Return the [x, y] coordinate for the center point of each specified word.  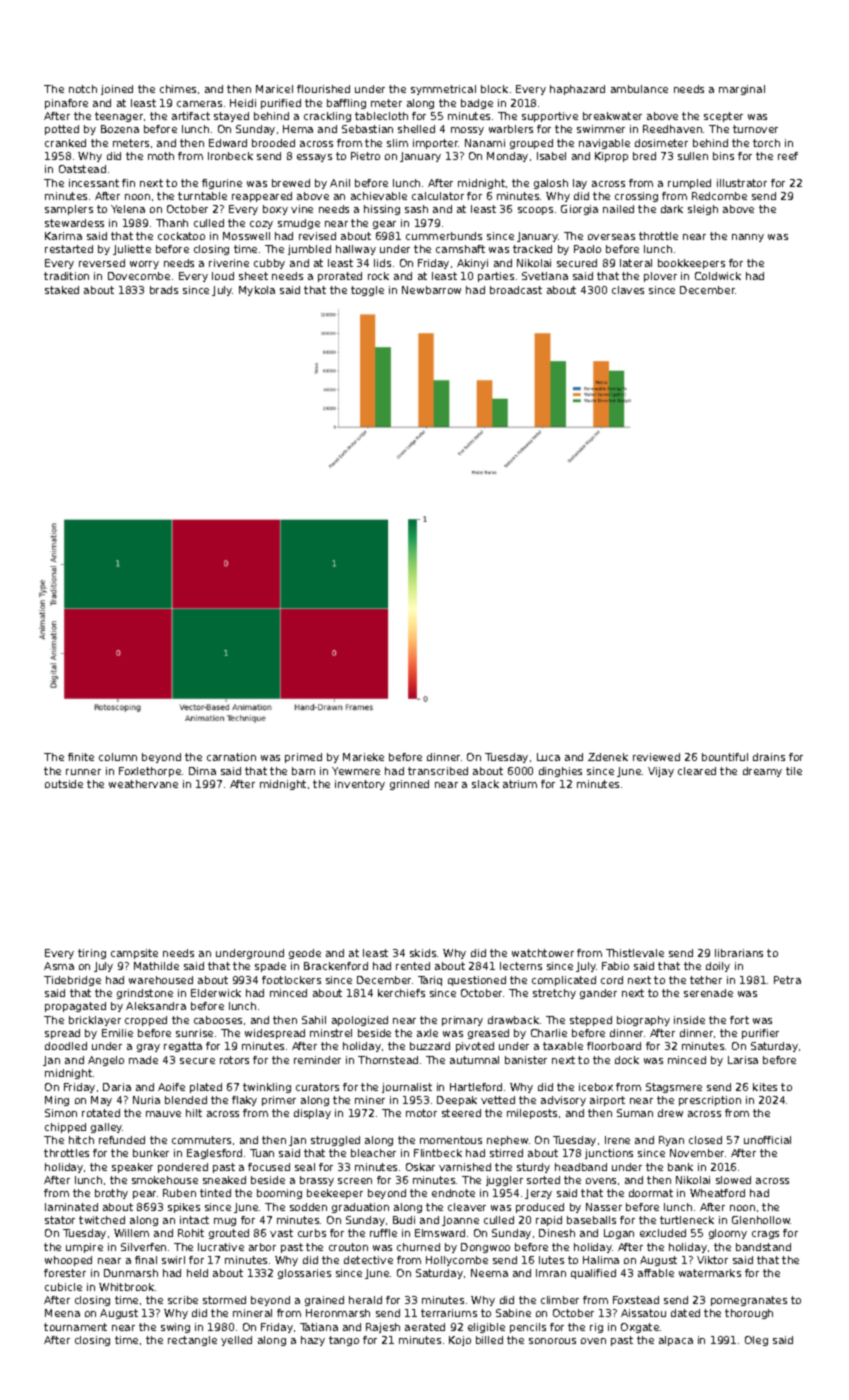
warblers [511, 129]
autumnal [474, 1060]
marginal [742, 90]
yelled [236, 1341]
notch [83, 89]
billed [489, 1340]
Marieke [363, 757]
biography [643, 1021]
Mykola [257, 291]
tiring [92, 954]
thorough [749, 1314]
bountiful [725, 757]
